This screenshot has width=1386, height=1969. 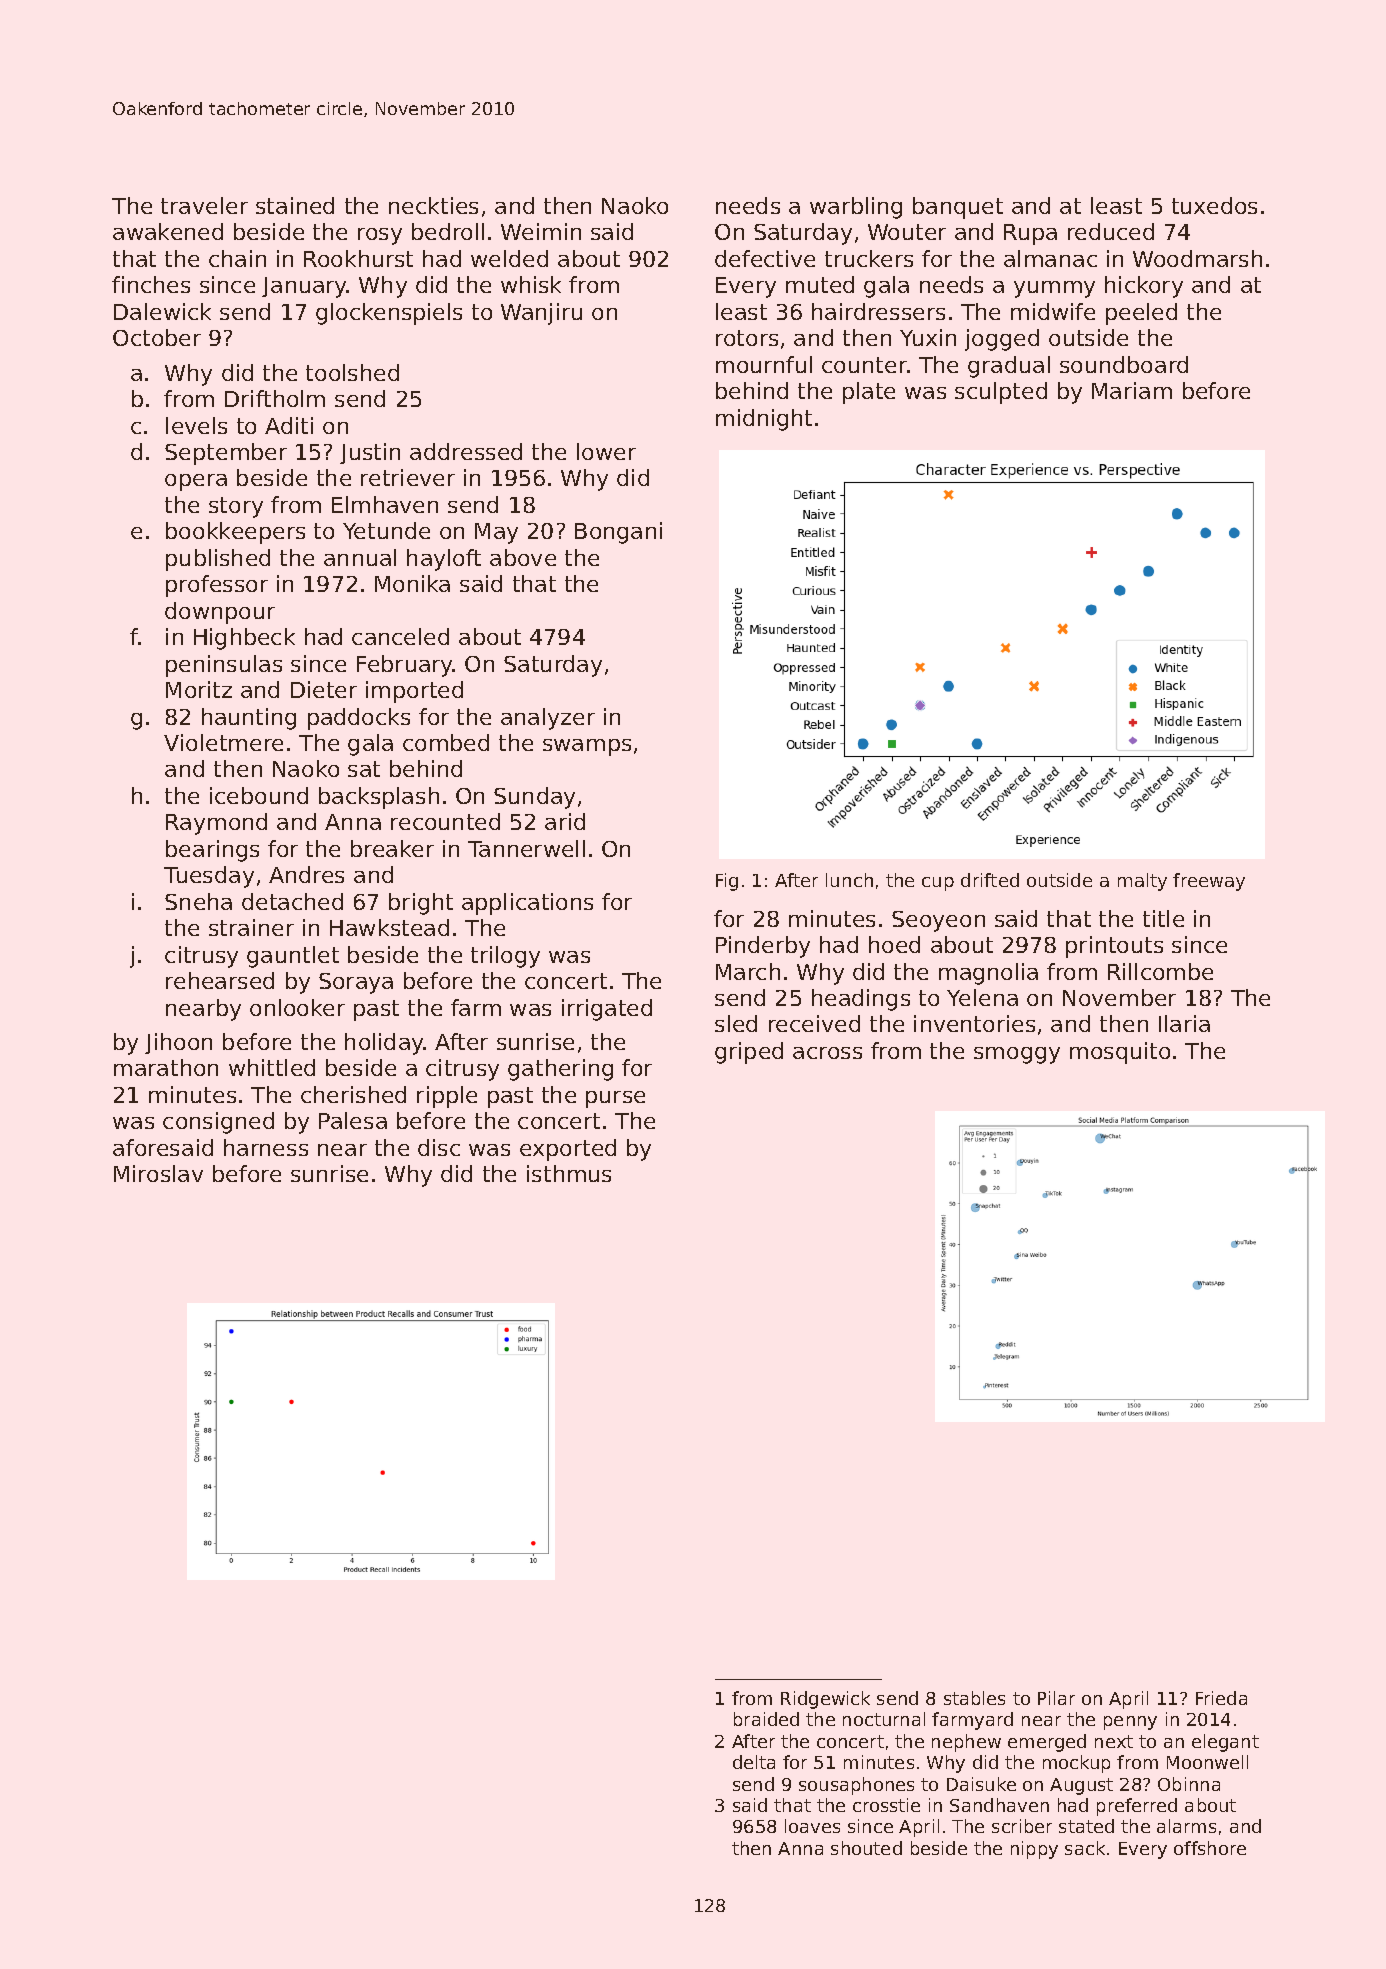 I want to click on gradual, so click(x=1009, y=367).
